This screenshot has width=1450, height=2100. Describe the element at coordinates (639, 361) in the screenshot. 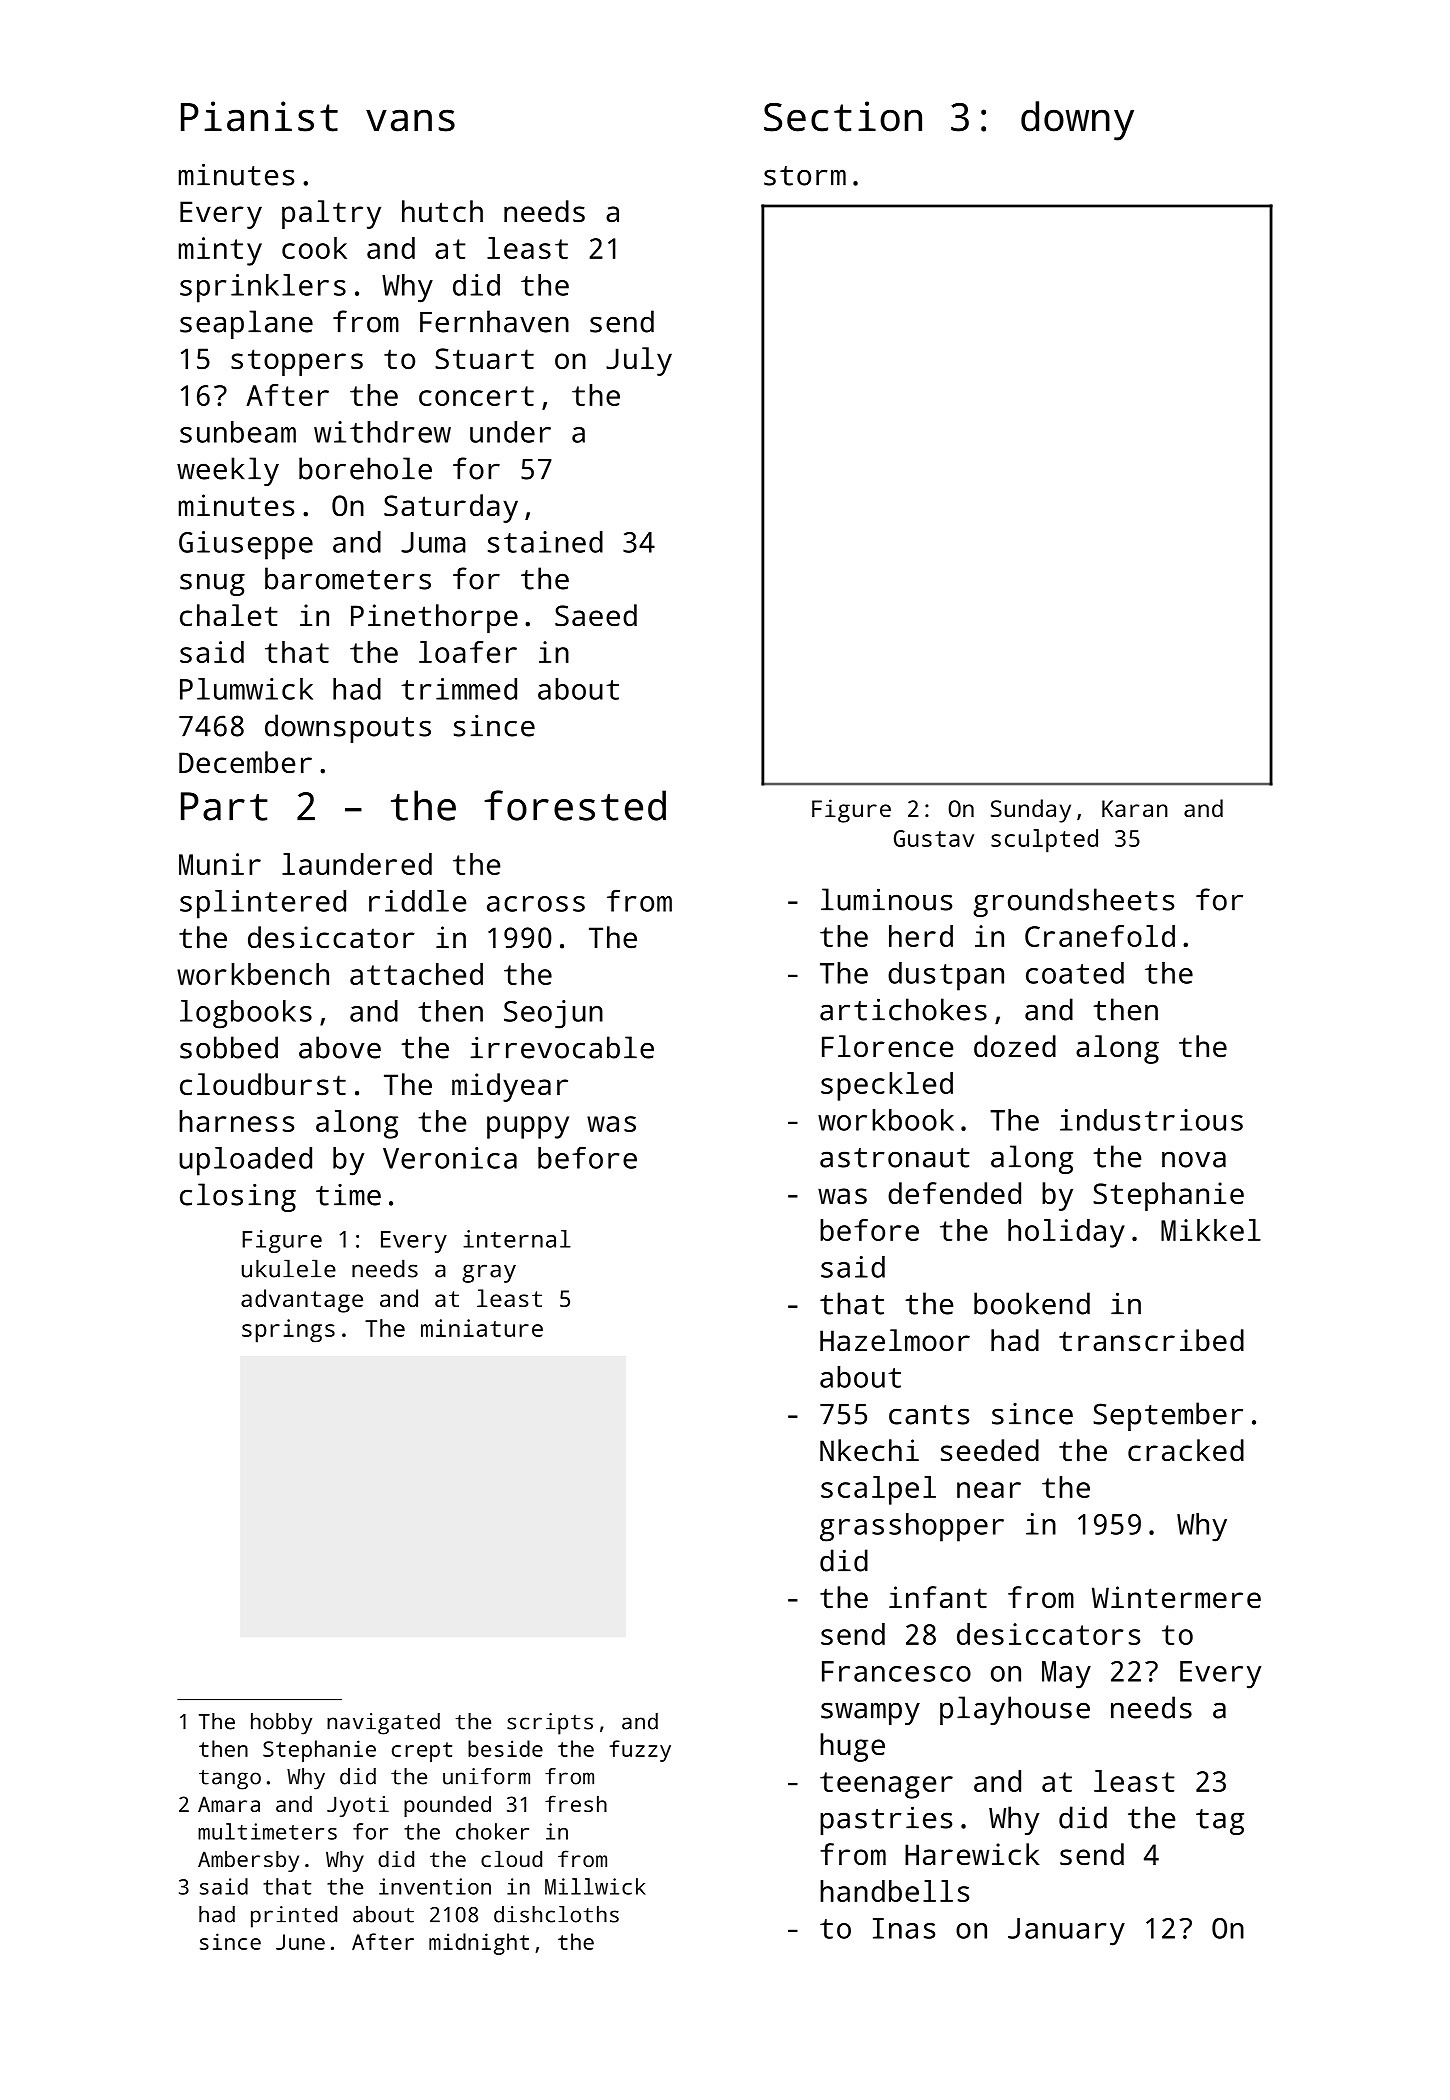

I see `July` at that location.
